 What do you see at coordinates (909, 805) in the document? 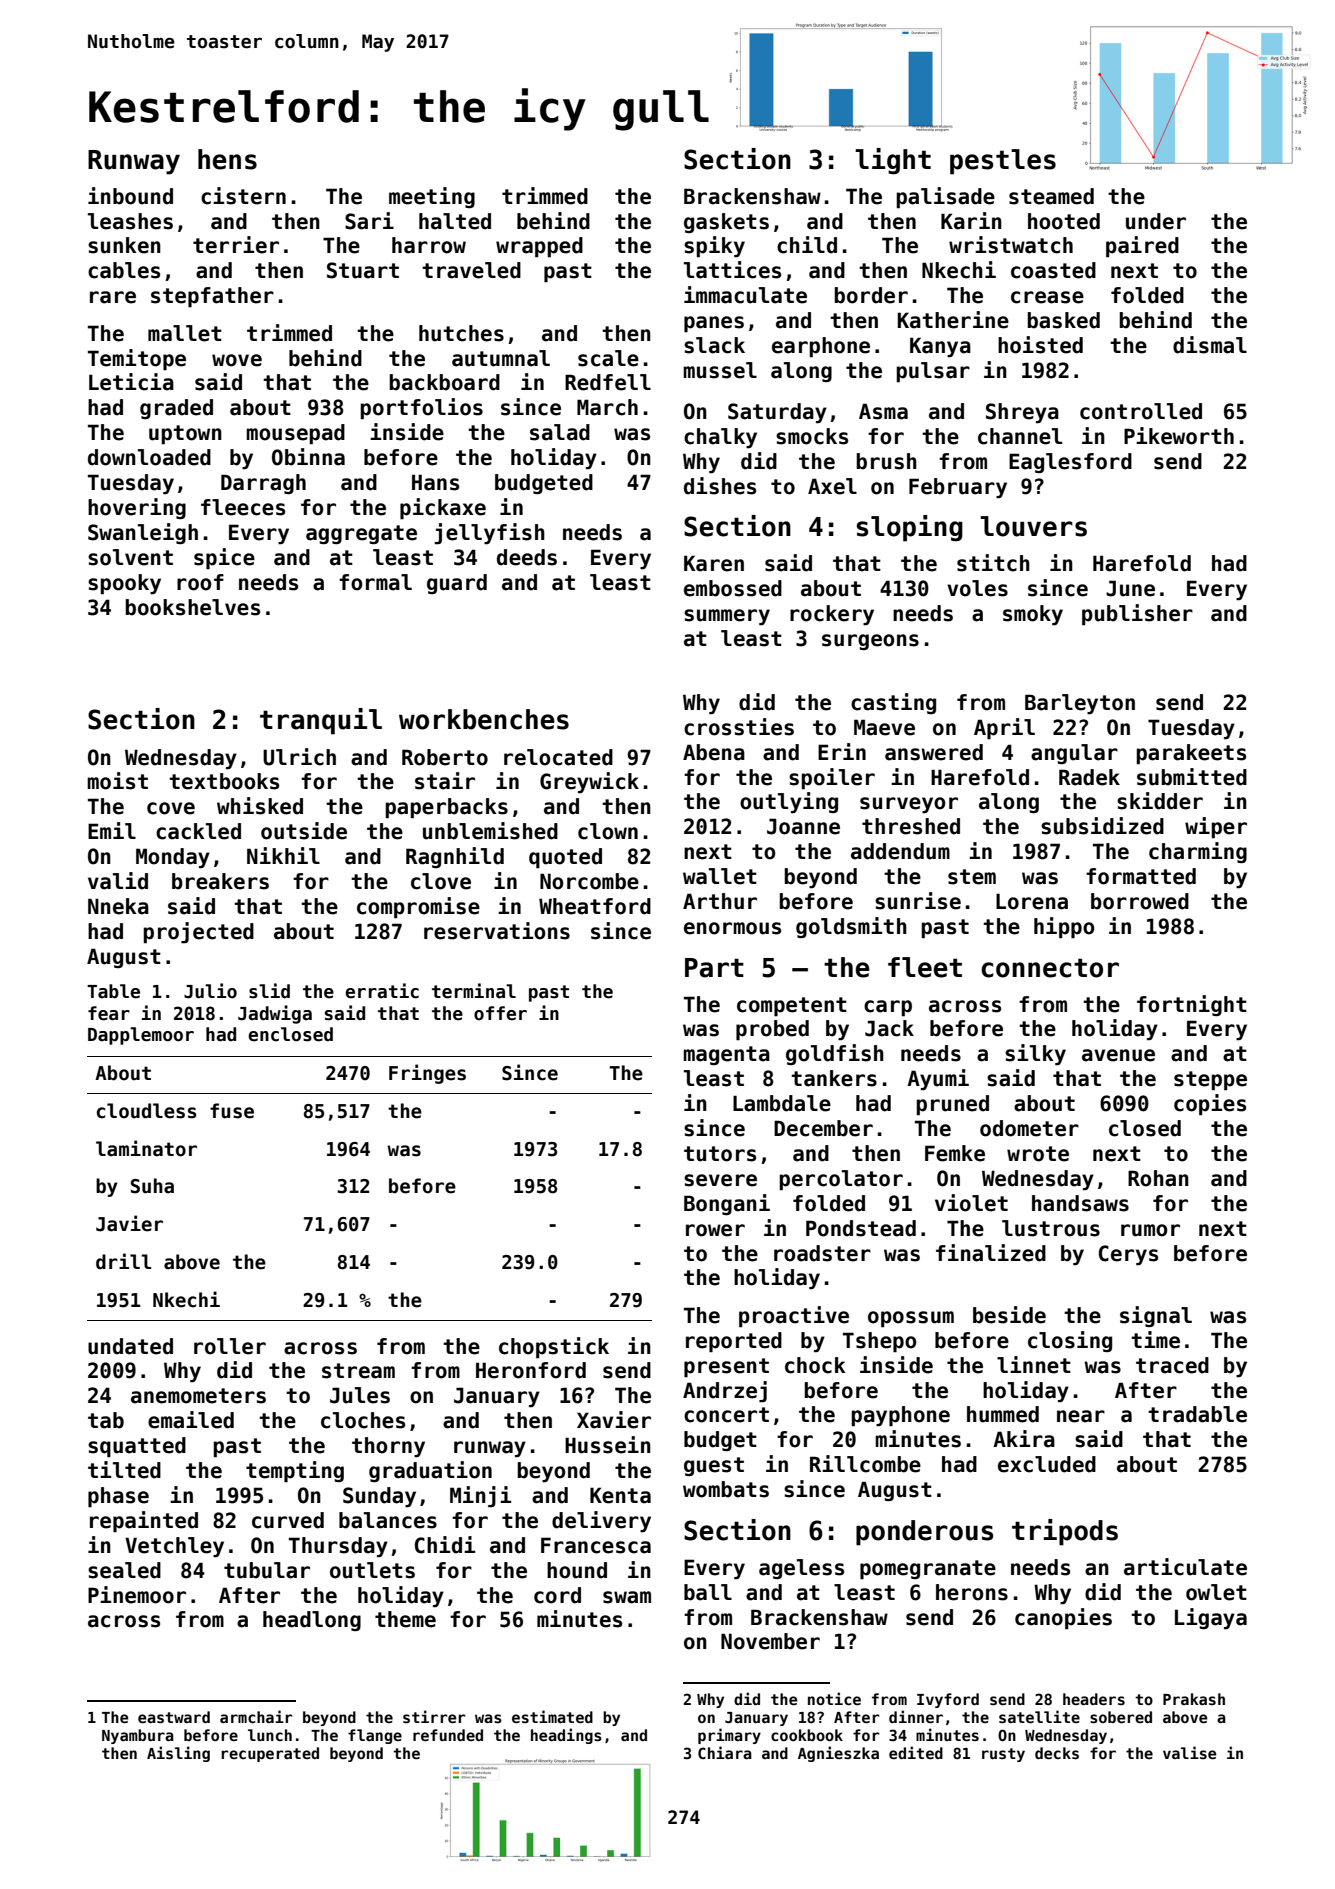
I see `surveyor` at bounding box center [909, 805].
